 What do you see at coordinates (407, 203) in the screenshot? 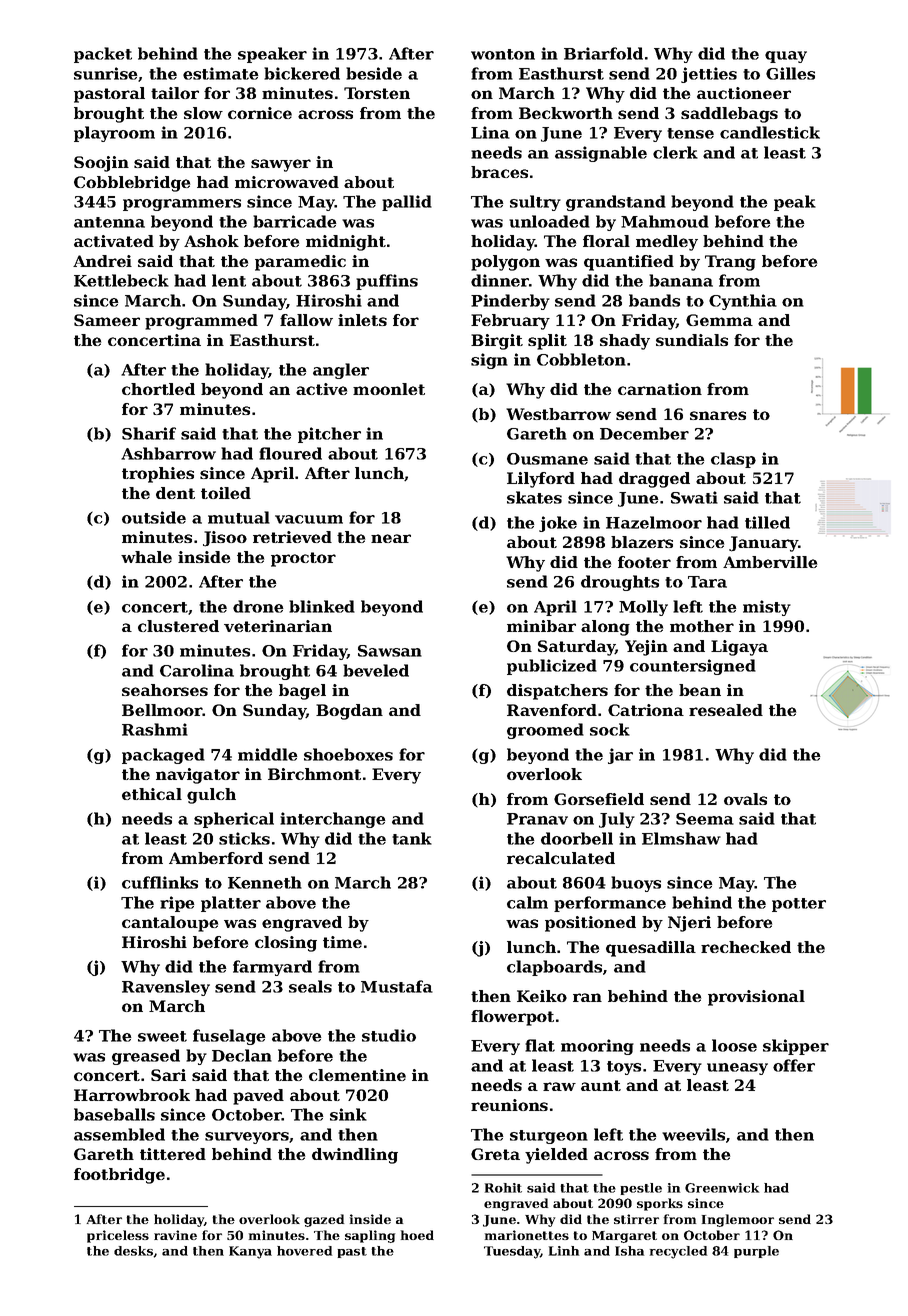
I see `pallid` at bounding box center [407, 203].
